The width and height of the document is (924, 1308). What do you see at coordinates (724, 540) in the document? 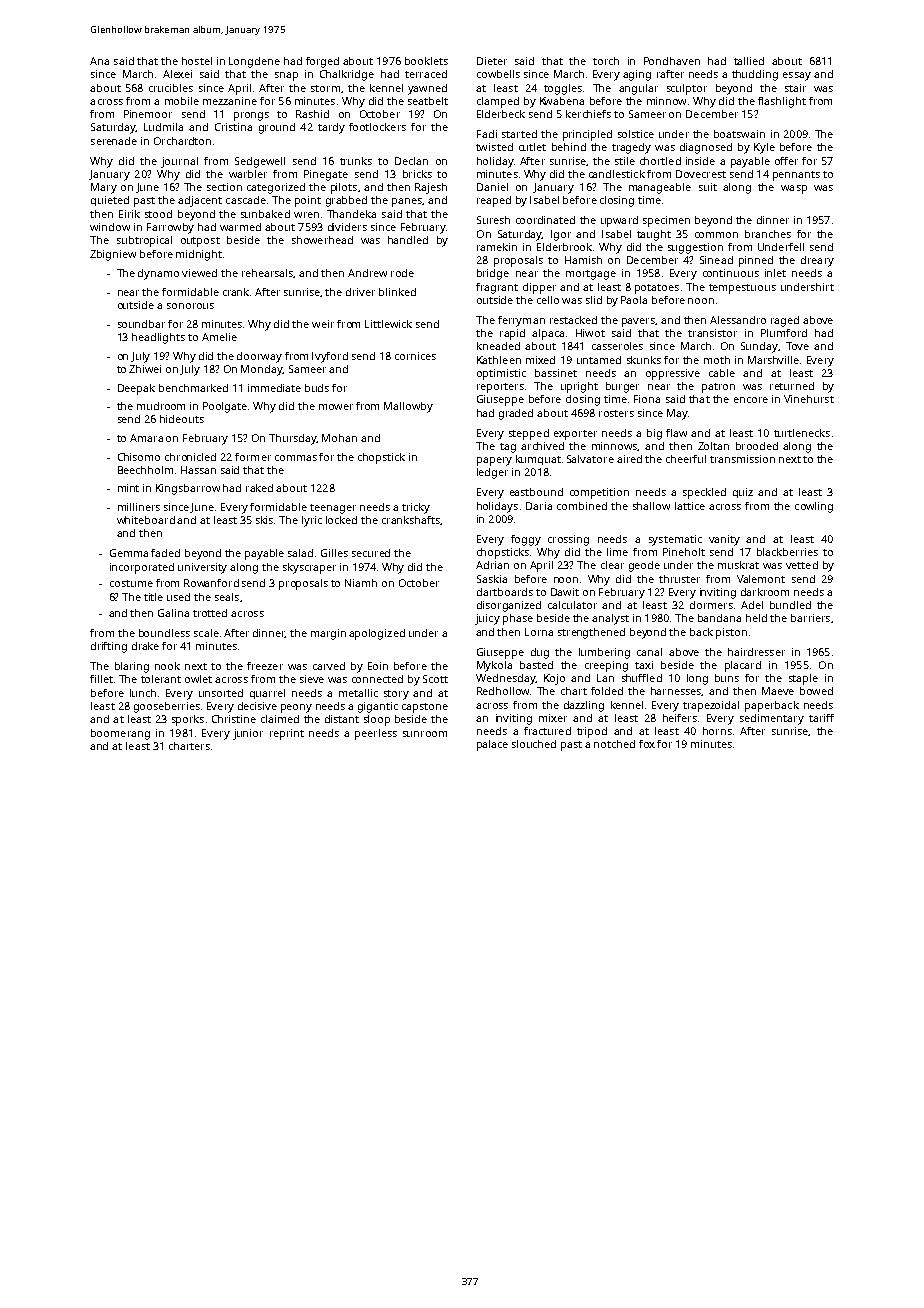
I see `vanity` at bounding box center [724, 540].
